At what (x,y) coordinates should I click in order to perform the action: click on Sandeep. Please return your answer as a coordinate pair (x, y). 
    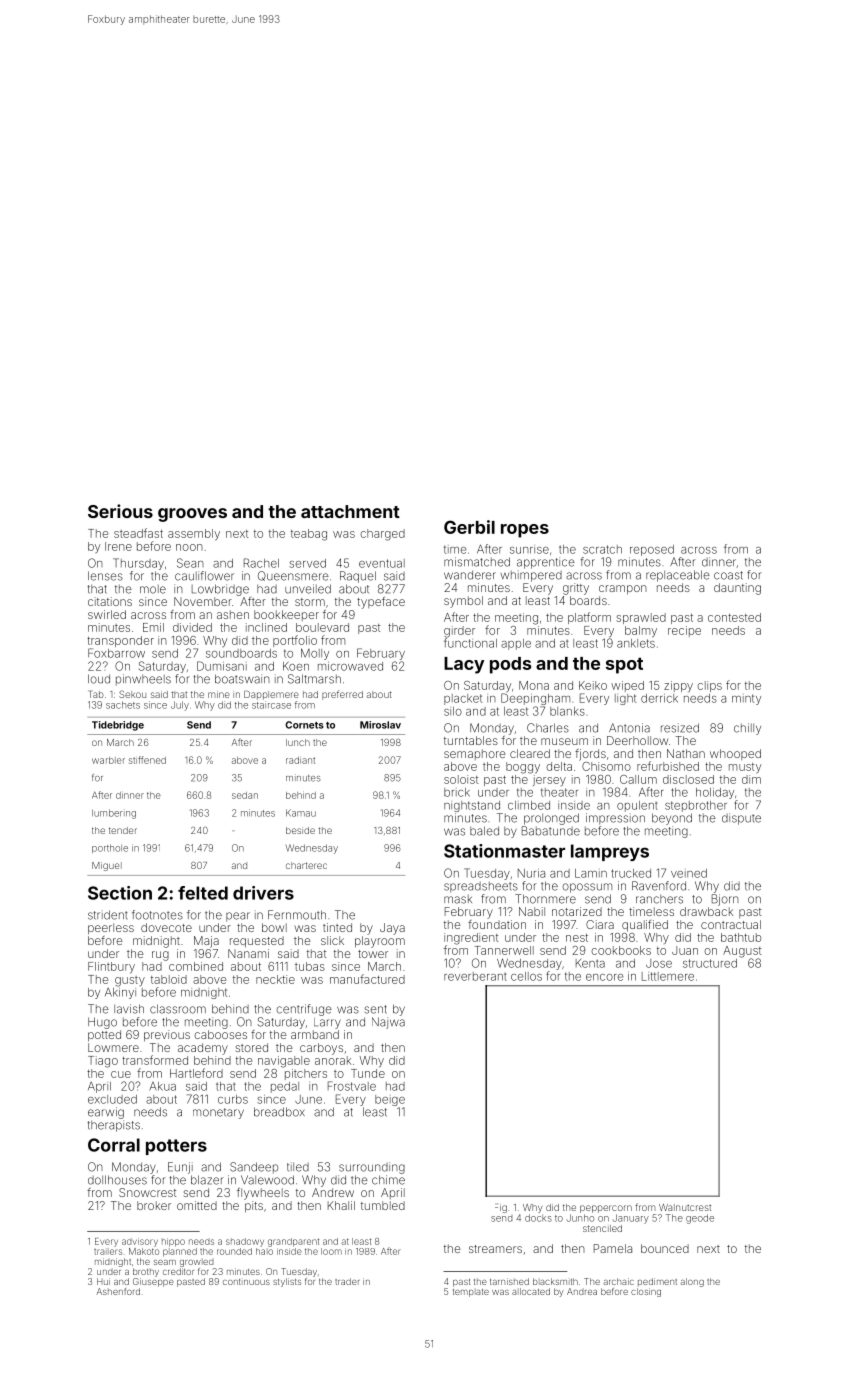
    Looking at the image, I should click on (254, 1168).
